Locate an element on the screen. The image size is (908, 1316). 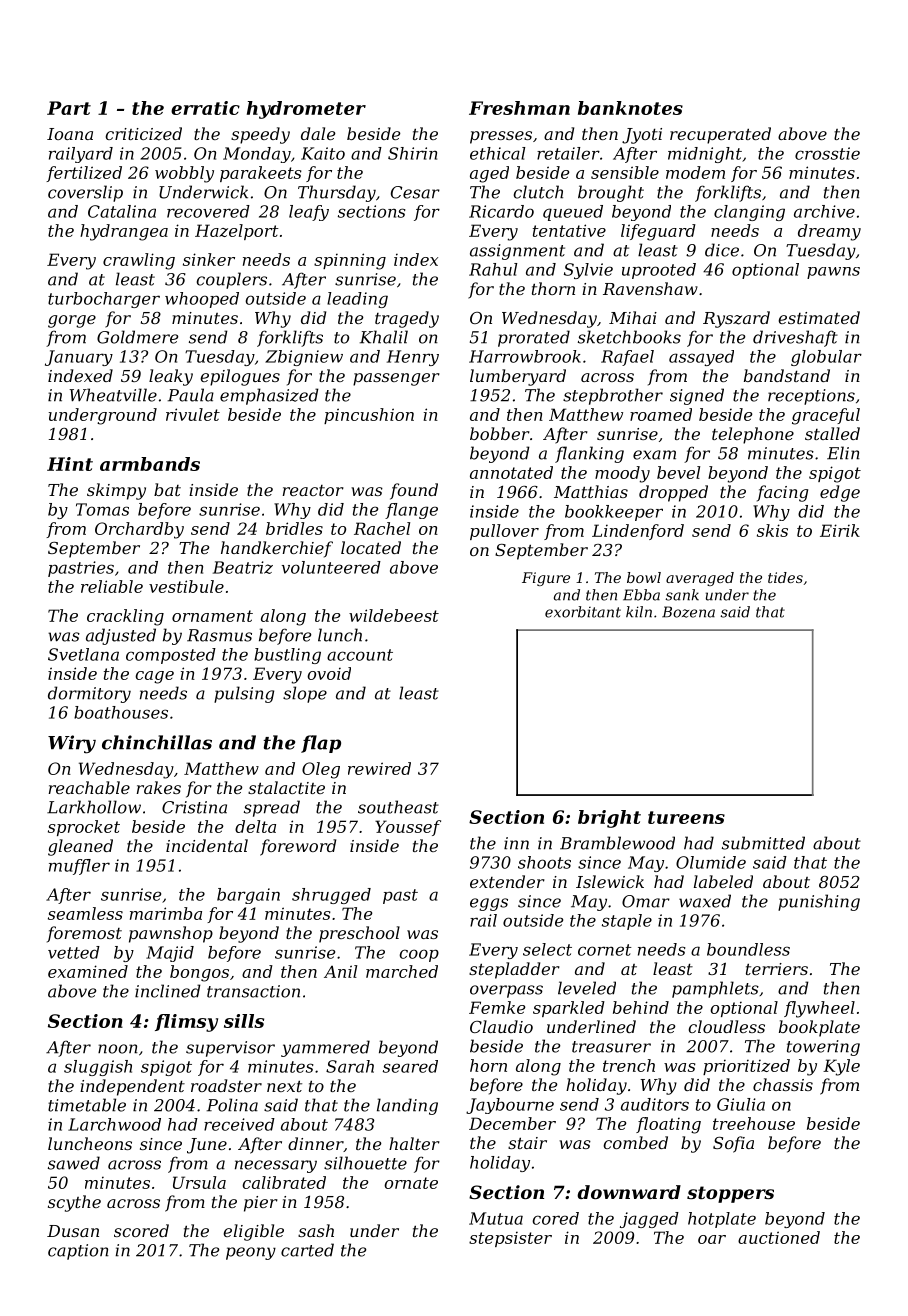
volunteered is located at coordinates (331, 567).
